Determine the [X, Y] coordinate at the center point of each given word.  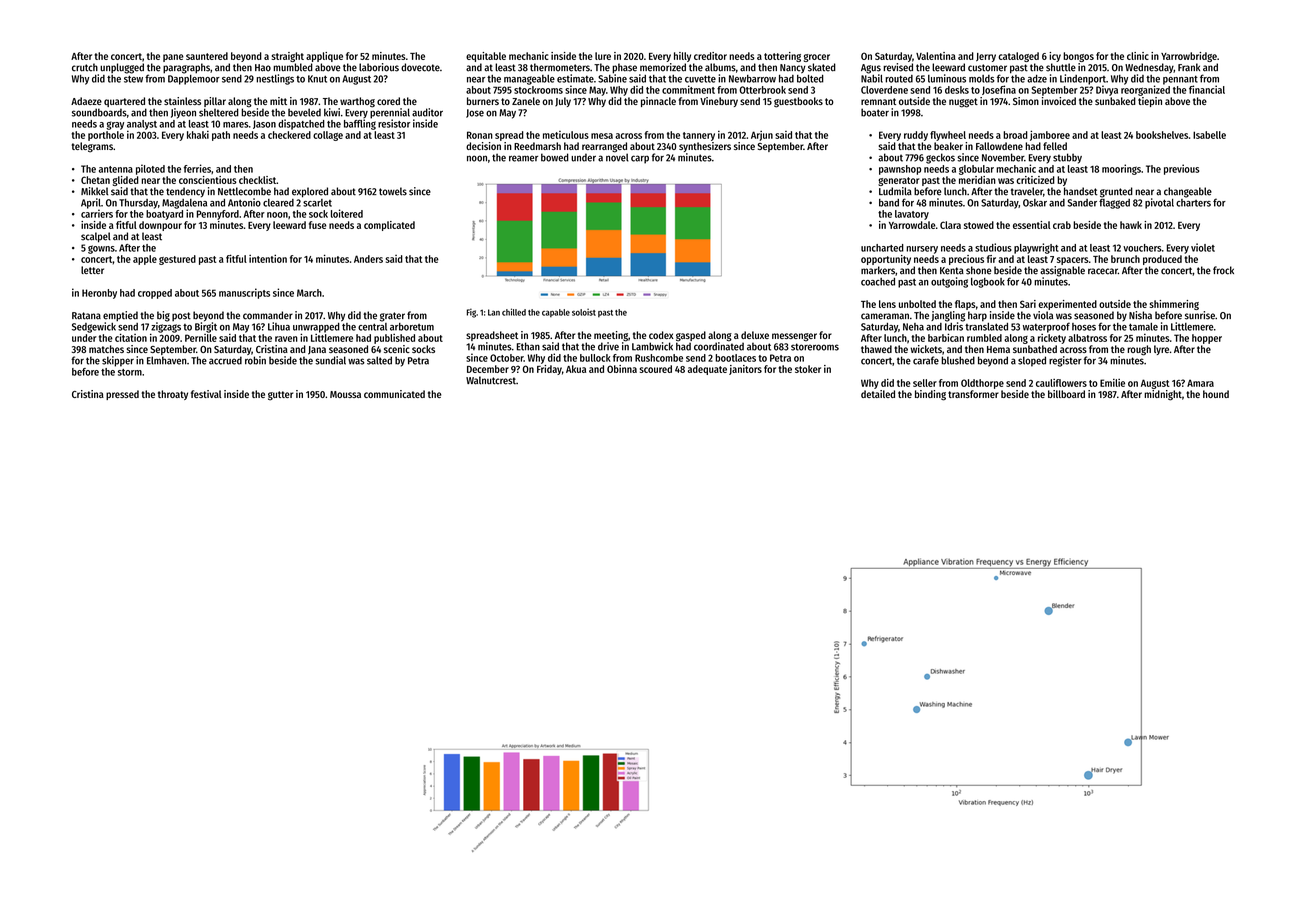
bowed [555, 157]
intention [268, 258]
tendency [185, 192]
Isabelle [1209, 135]
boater [875, 112]
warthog [357, 102]
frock [1223, 270]
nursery [922, 250]
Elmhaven [167, 360]
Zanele [526, 101]
